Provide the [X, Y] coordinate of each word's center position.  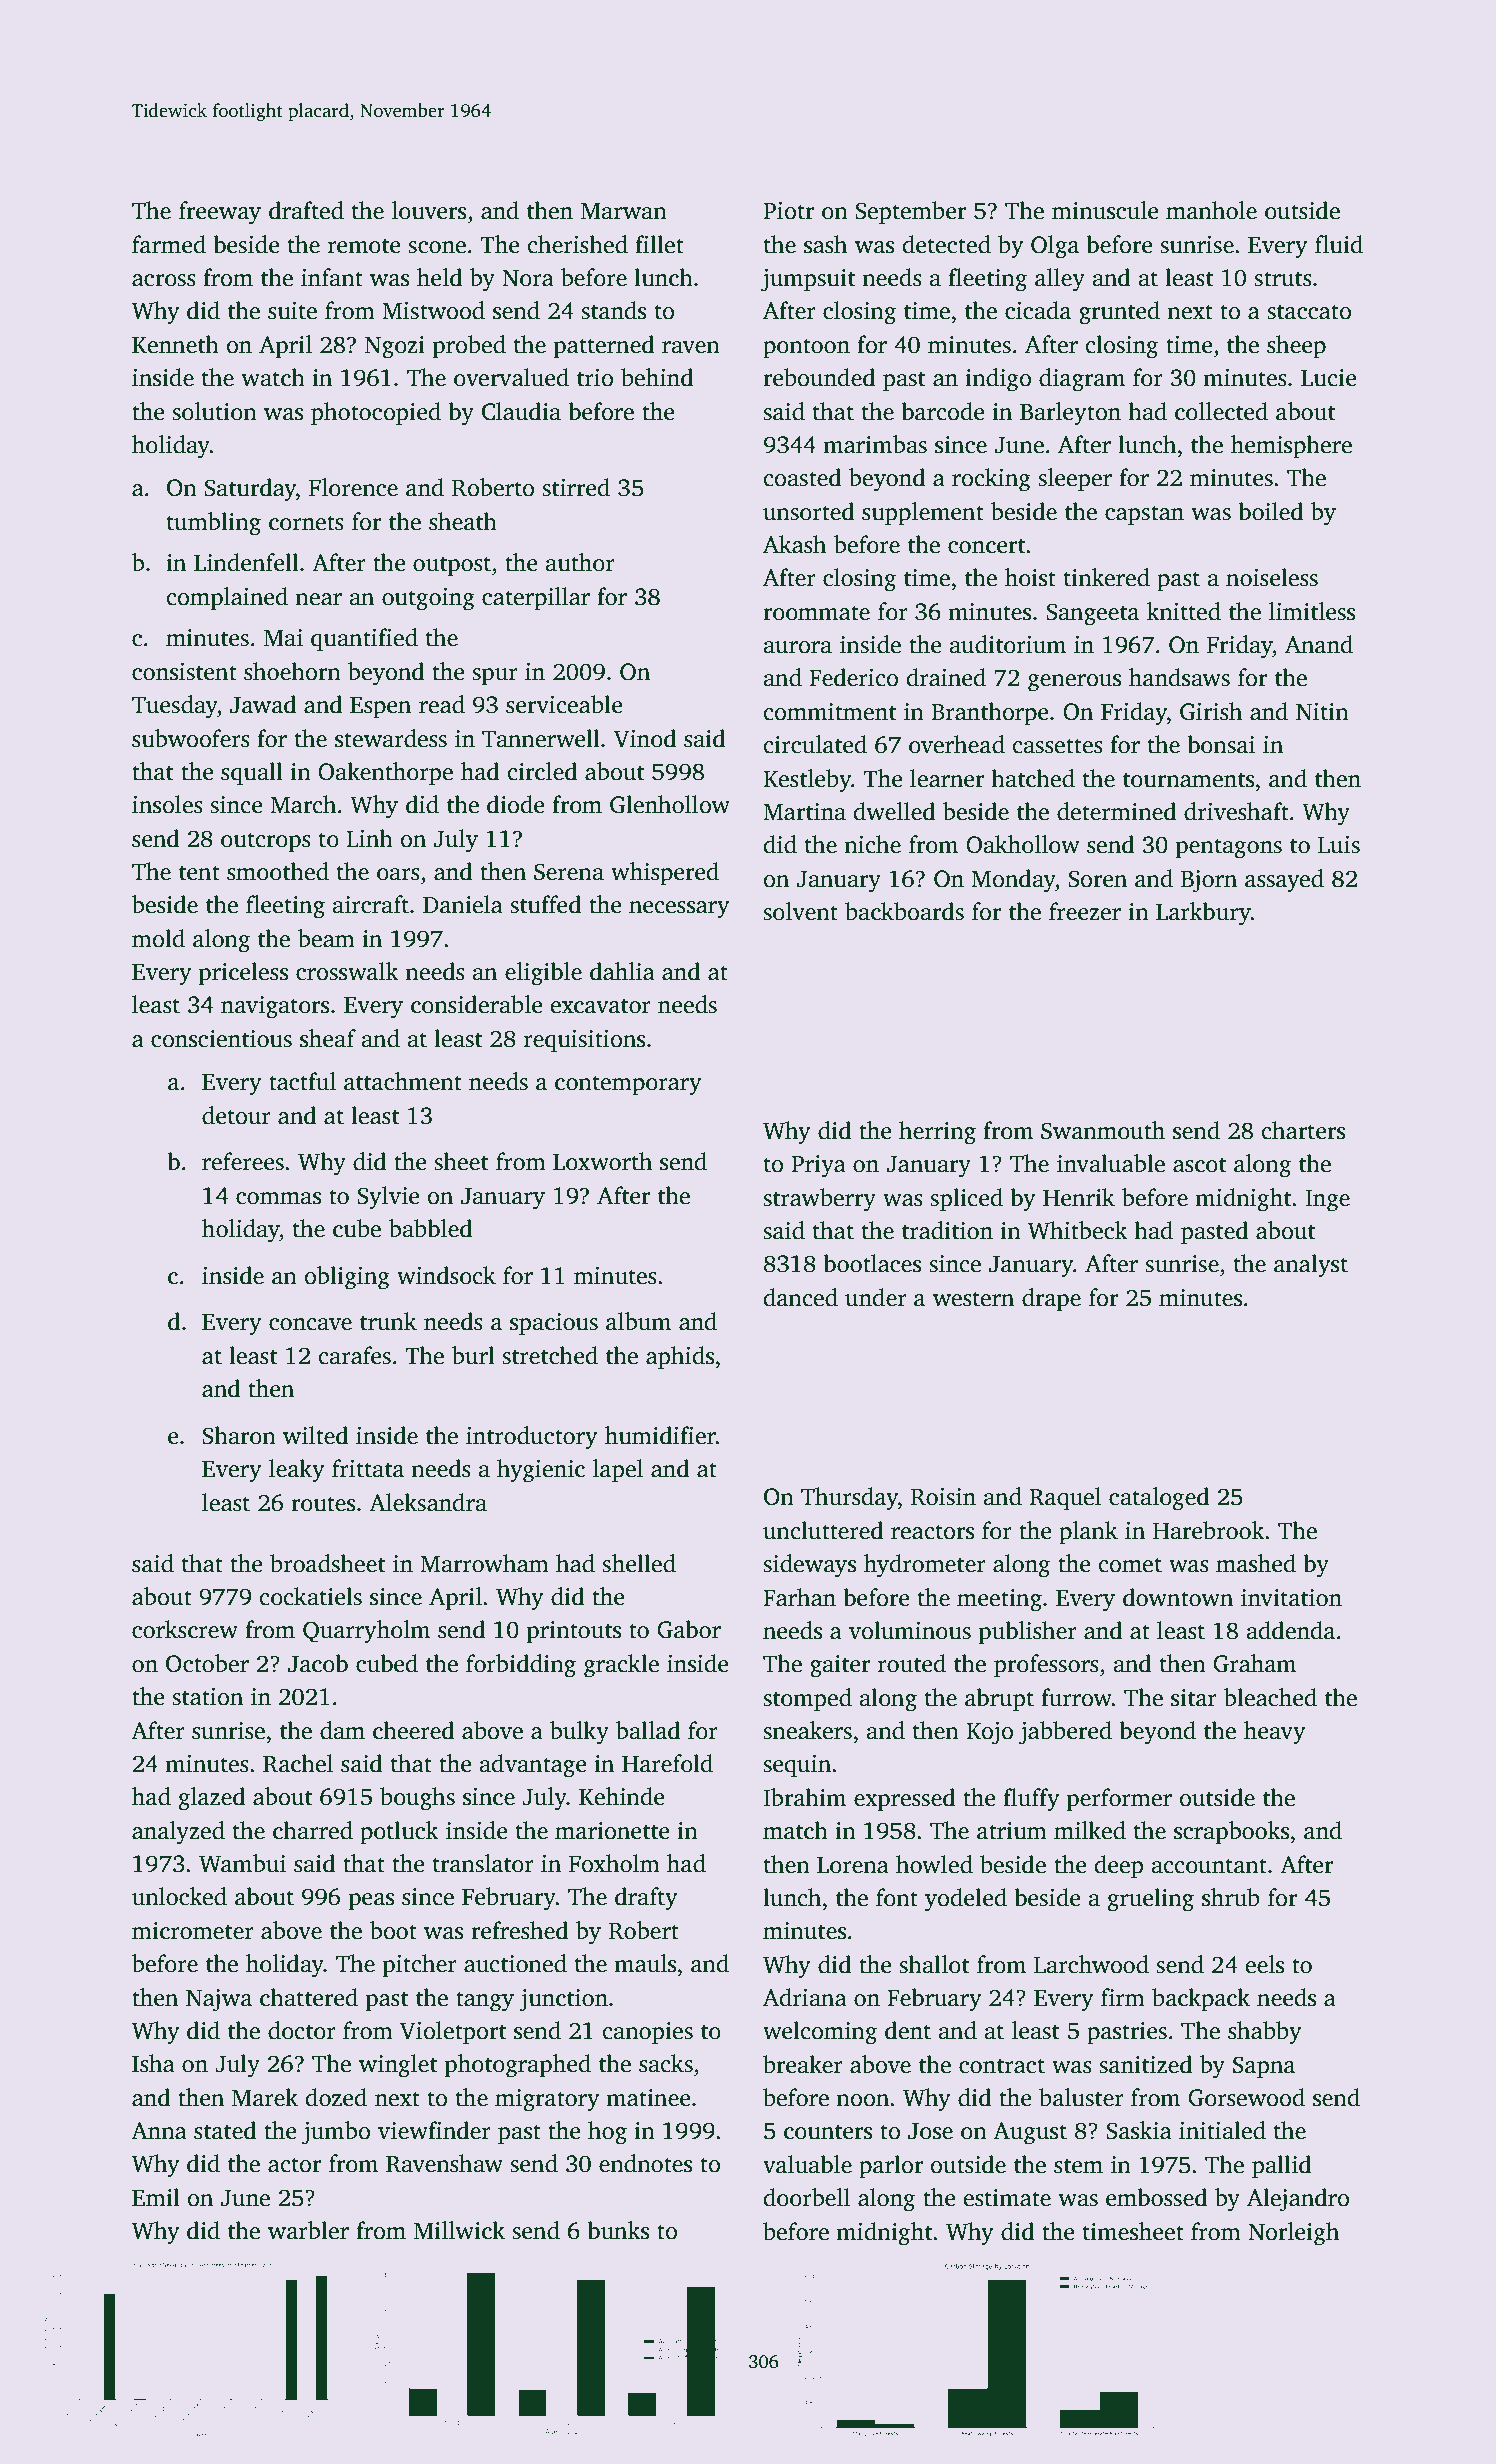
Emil [156, 2197]
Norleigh [1293, 2234]
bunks [618, 2230]
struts [1283, 279]
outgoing [428, 599]
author [580, 562]
